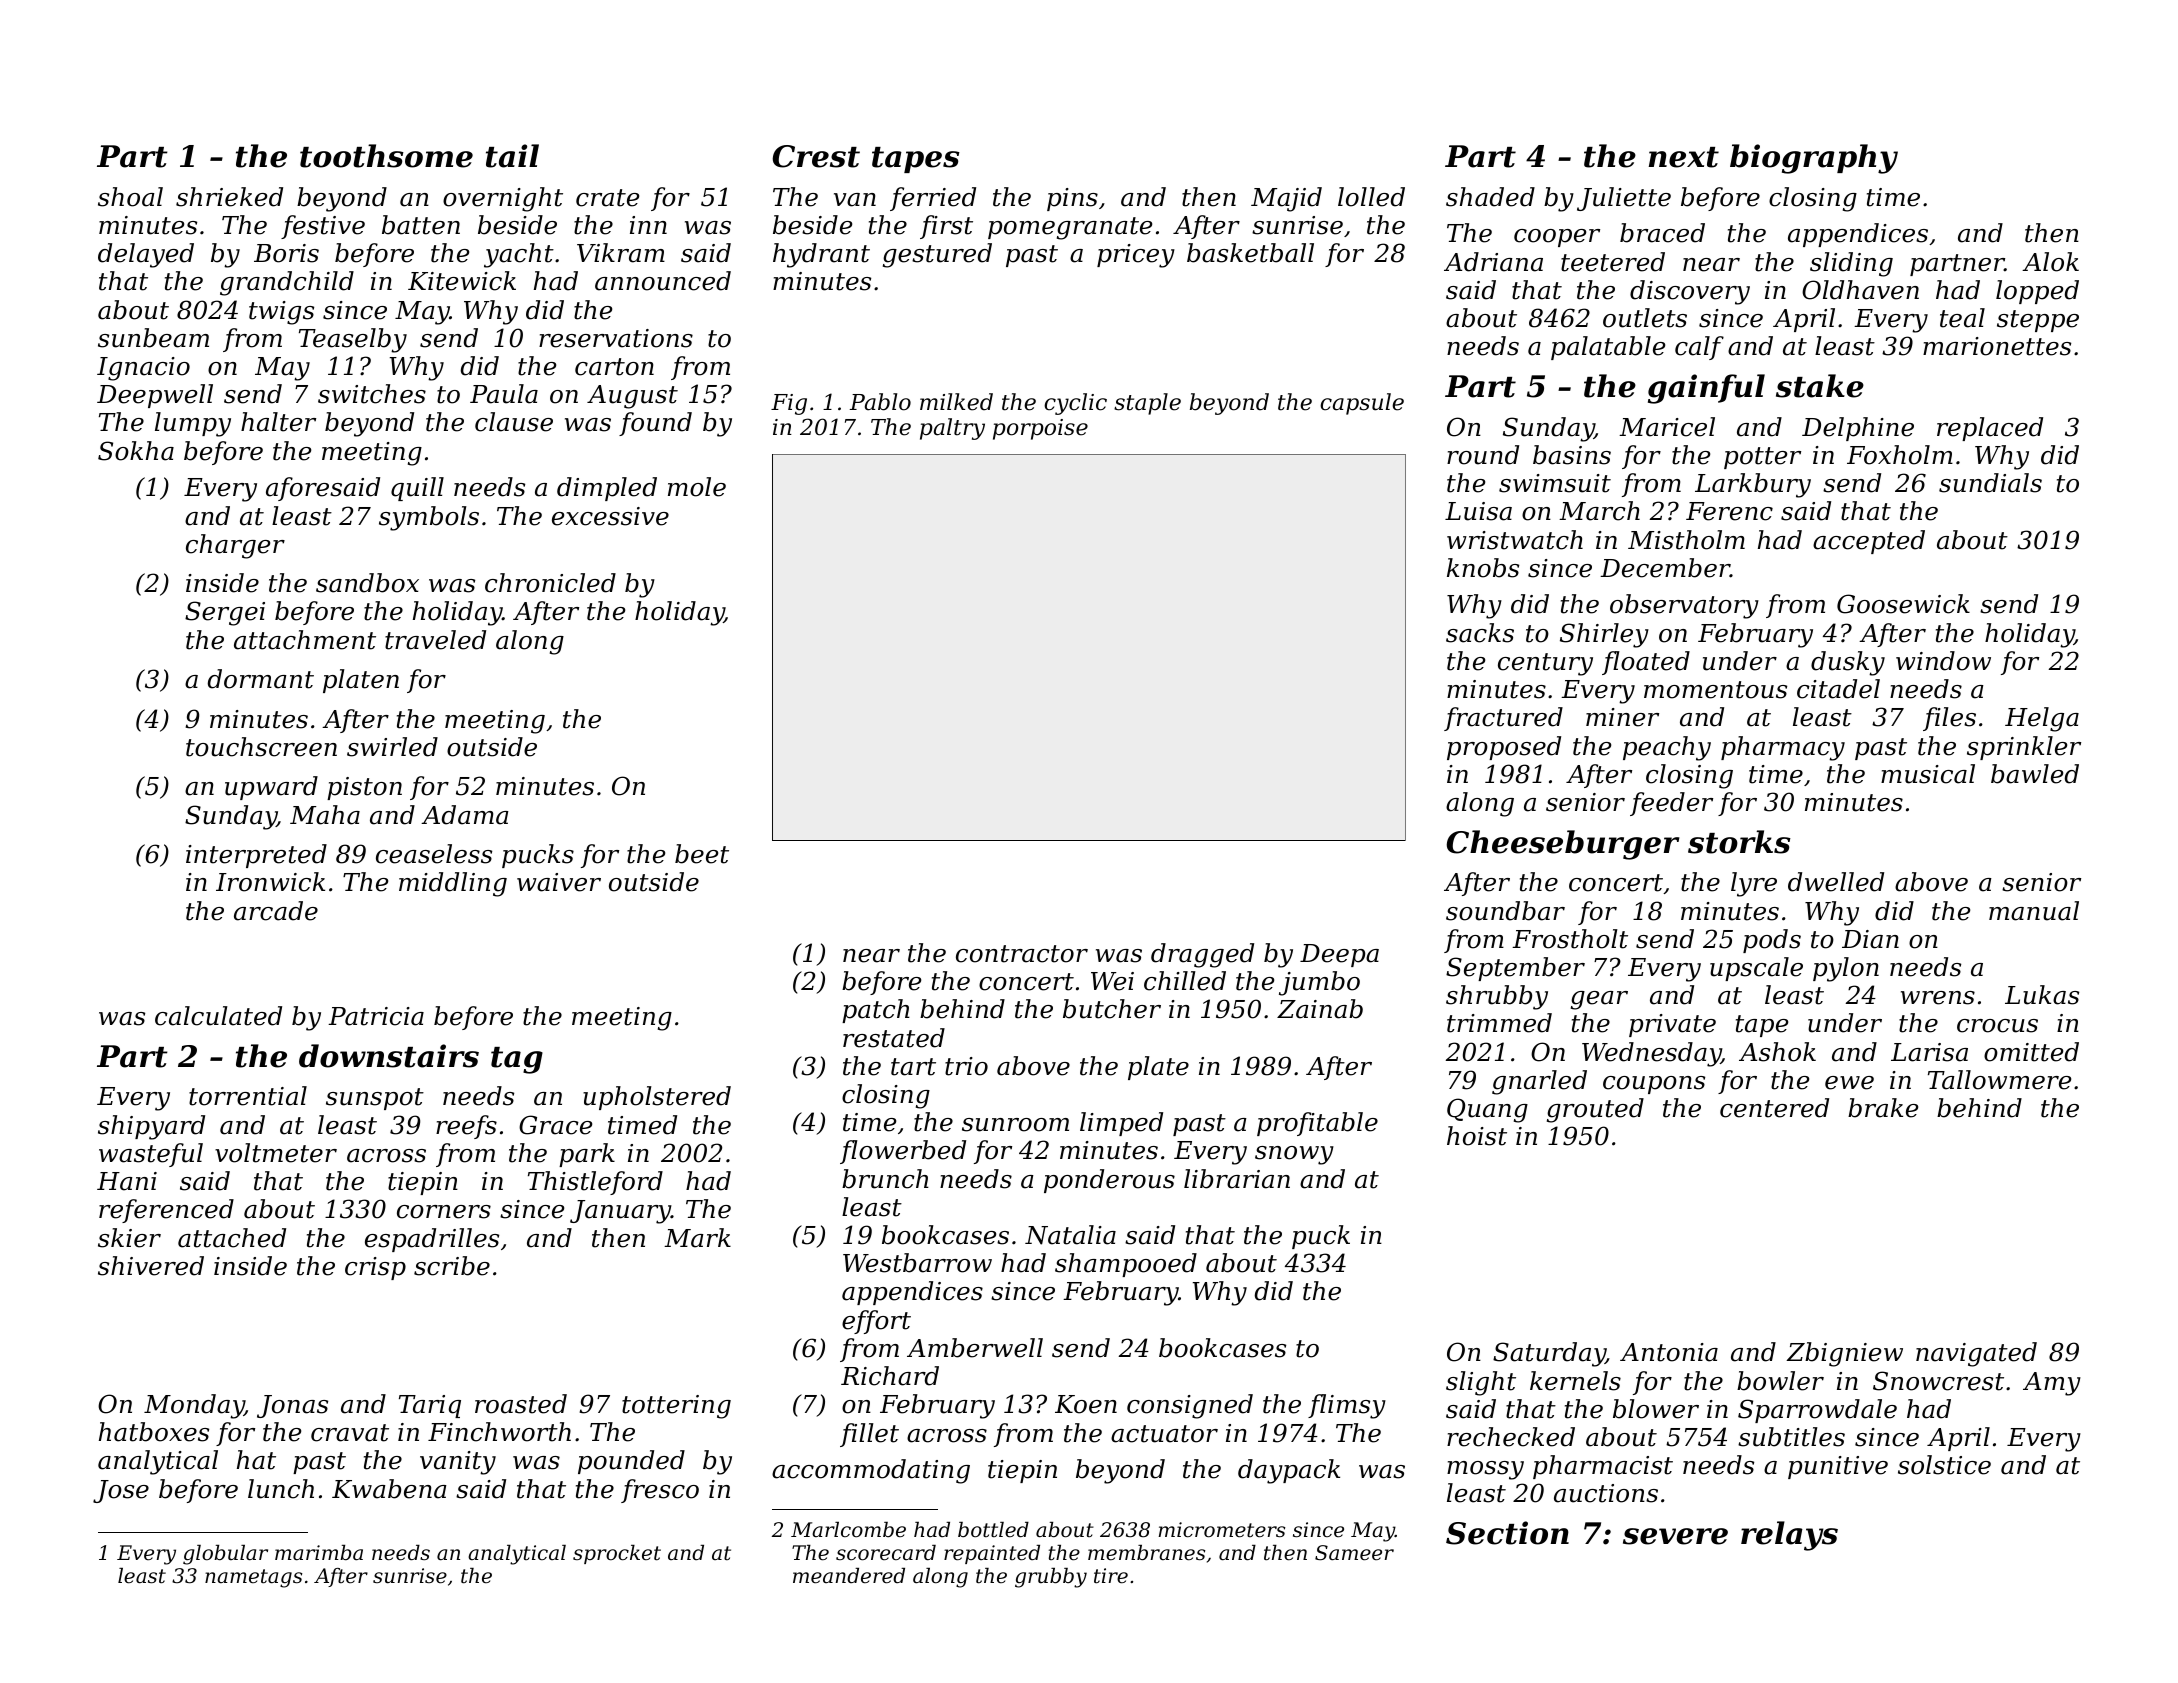 The height and width of the screenshot is (1683, 2178). Describe the element at coordinates (1072, 199) in the screenshot. I see `pins` at that location.
